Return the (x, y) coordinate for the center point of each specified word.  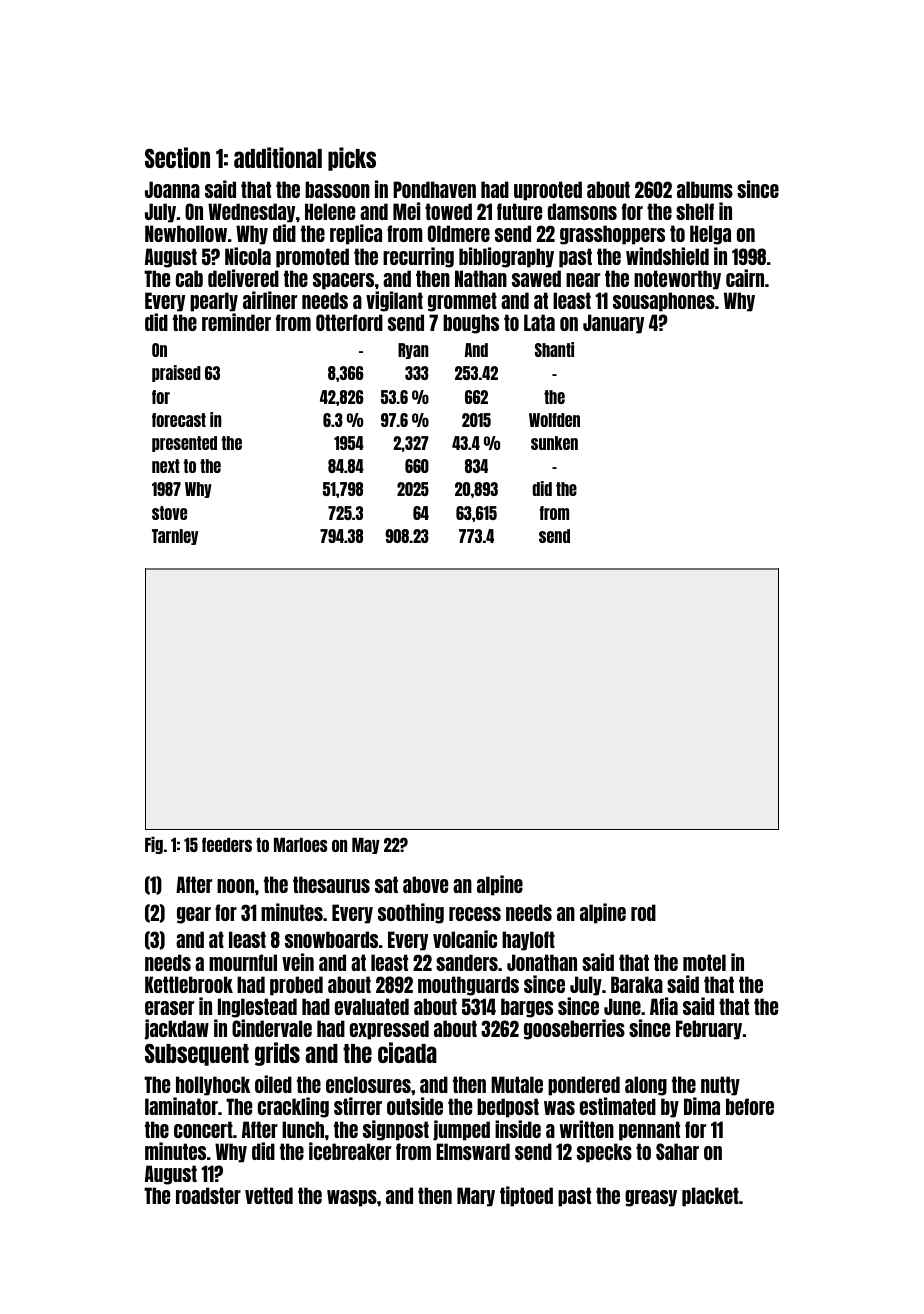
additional (278, 157)
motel (704, 962)
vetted (269, 1195)
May (366, 846)
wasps (352, 1198)
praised (176, 373)
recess (475, 914)
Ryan (413, 351)
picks (352, 159)
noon (235, 886)
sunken (554, 443)
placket (710, 1197)
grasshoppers (612, 235)
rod (643, 912)
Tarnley (175, 537)
